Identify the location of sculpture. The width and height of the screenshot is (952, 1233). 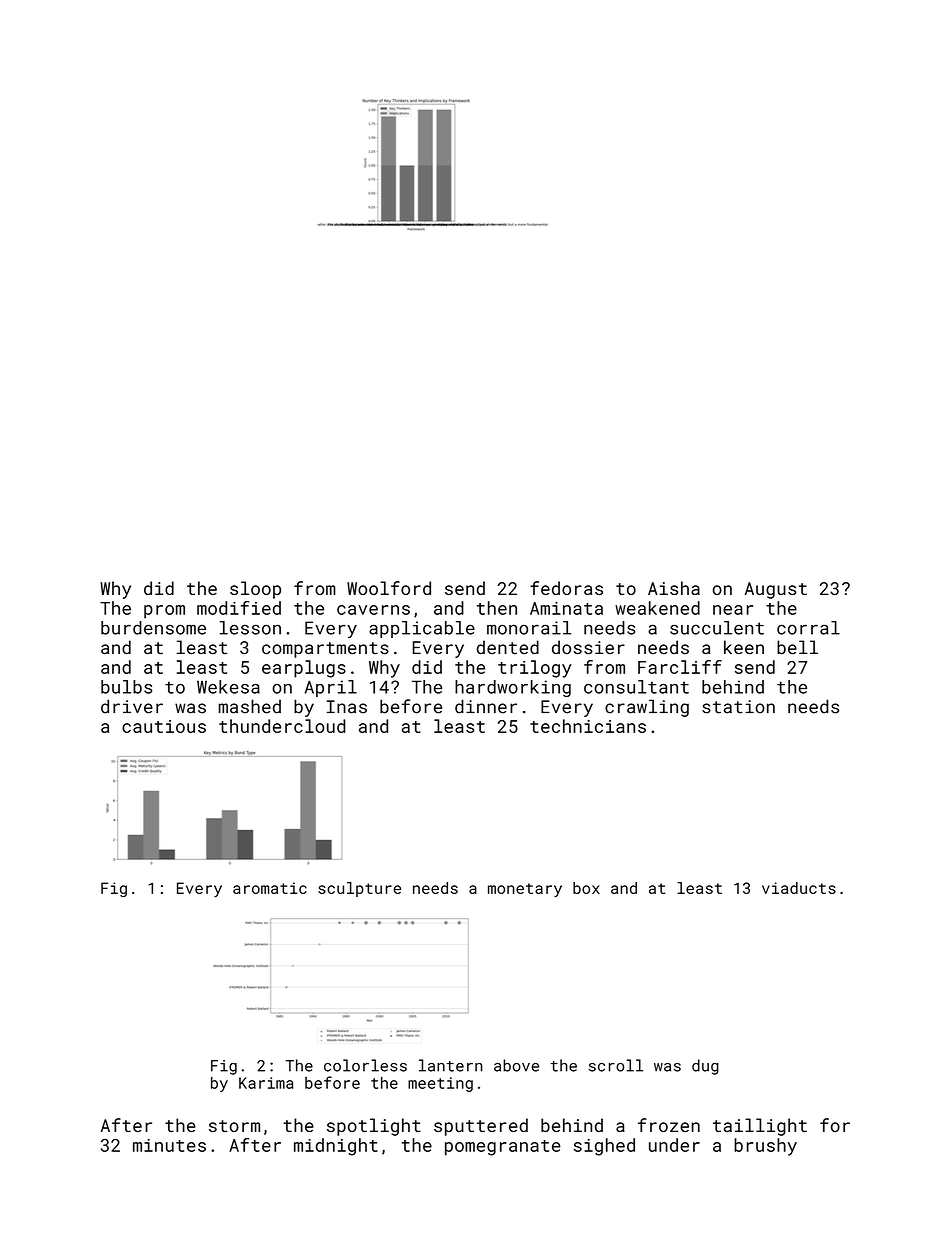
(359, 889).
